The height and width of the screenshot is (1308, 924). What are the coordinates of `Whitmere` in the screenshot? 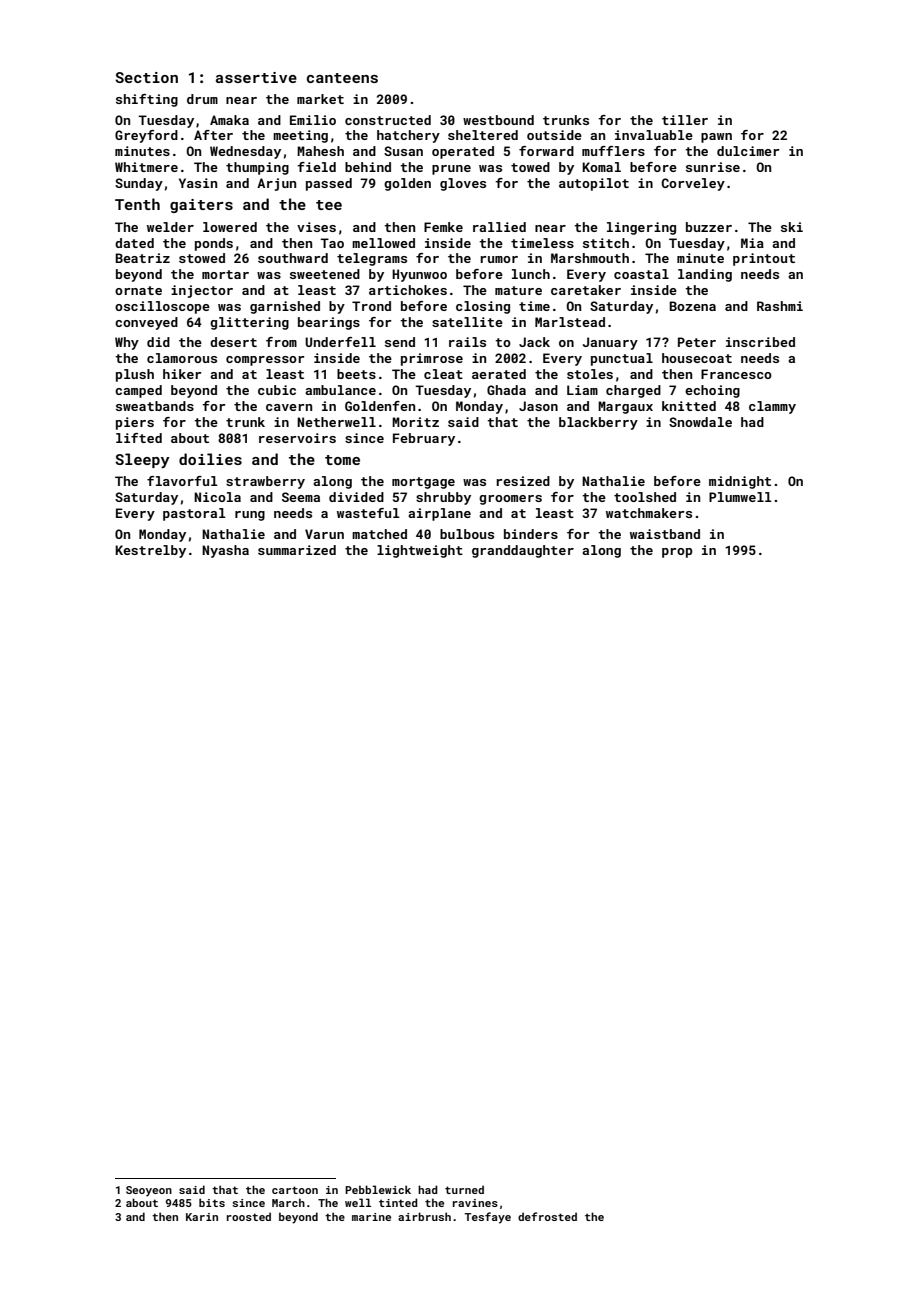 It's located at (146, 167).
